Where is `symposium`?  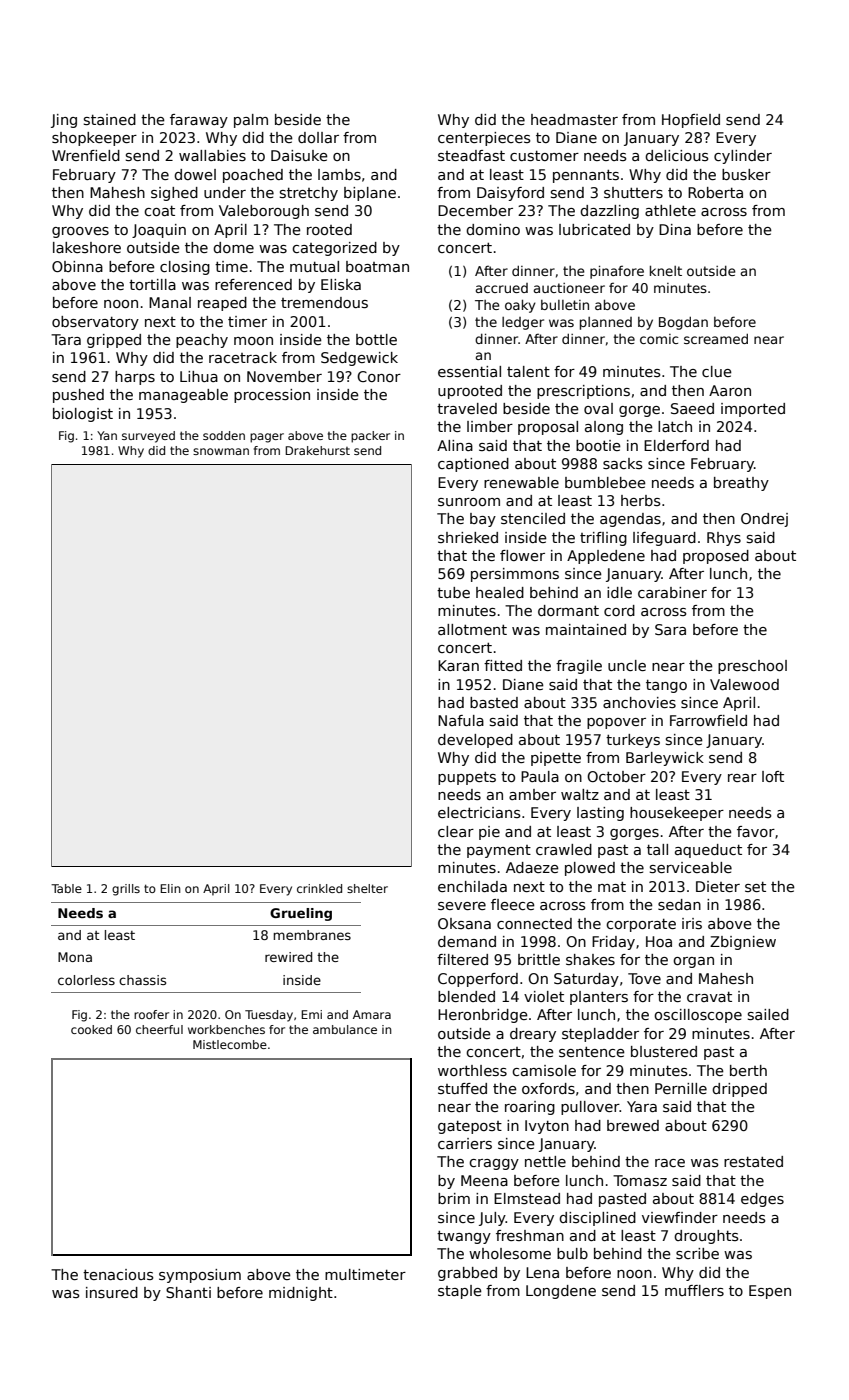
symposium is located at coordinates (200, 1276).
